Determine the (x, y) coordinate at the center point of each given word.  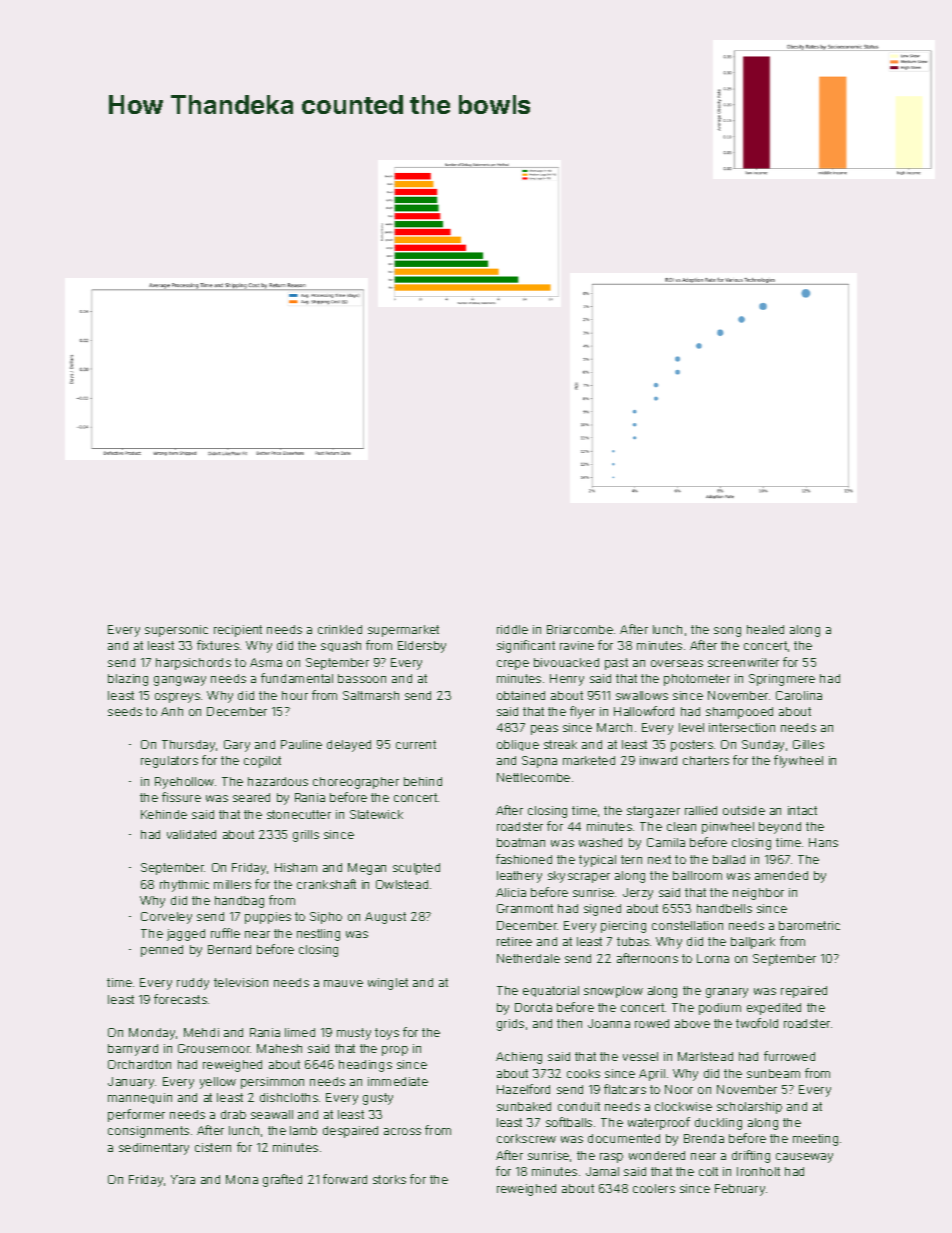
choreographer (356, 783)
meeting (815, 1140)
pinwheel (728, 828)
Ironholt (758, 1171)
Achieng (519, 1058)
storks (389, 1179)
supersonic (176, 631)
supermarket (403, 631)
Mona (242, 1179)
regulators (169, 762)
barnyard (133, 1050)
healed (765, 629)
